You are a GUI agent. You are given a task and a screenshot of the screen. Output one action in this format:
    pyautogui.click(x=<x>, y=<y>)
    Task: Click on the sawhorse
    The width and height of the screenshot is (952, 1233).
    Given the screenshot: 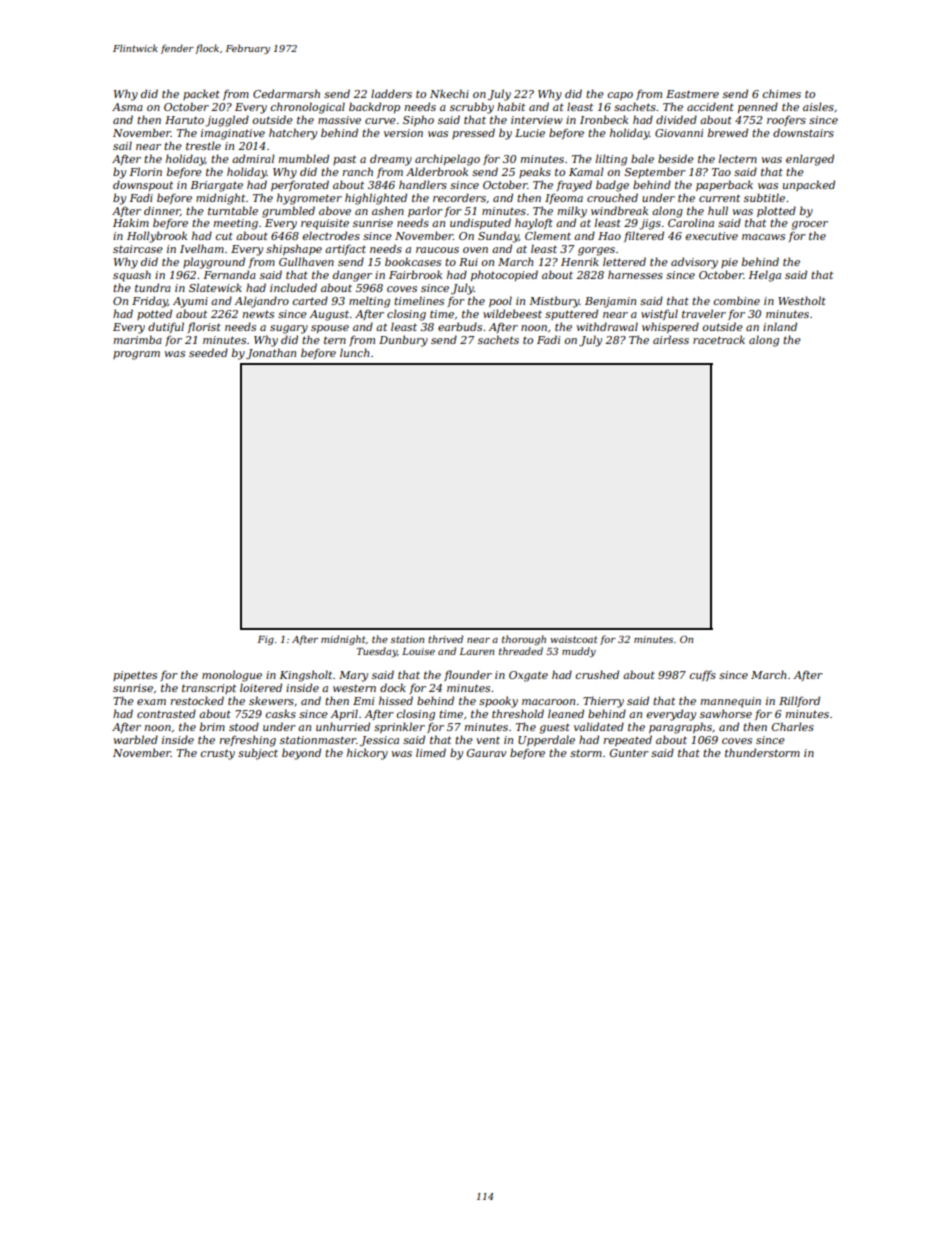 What is the action you would take?
    pyautogui.click(x=726, y=713)
